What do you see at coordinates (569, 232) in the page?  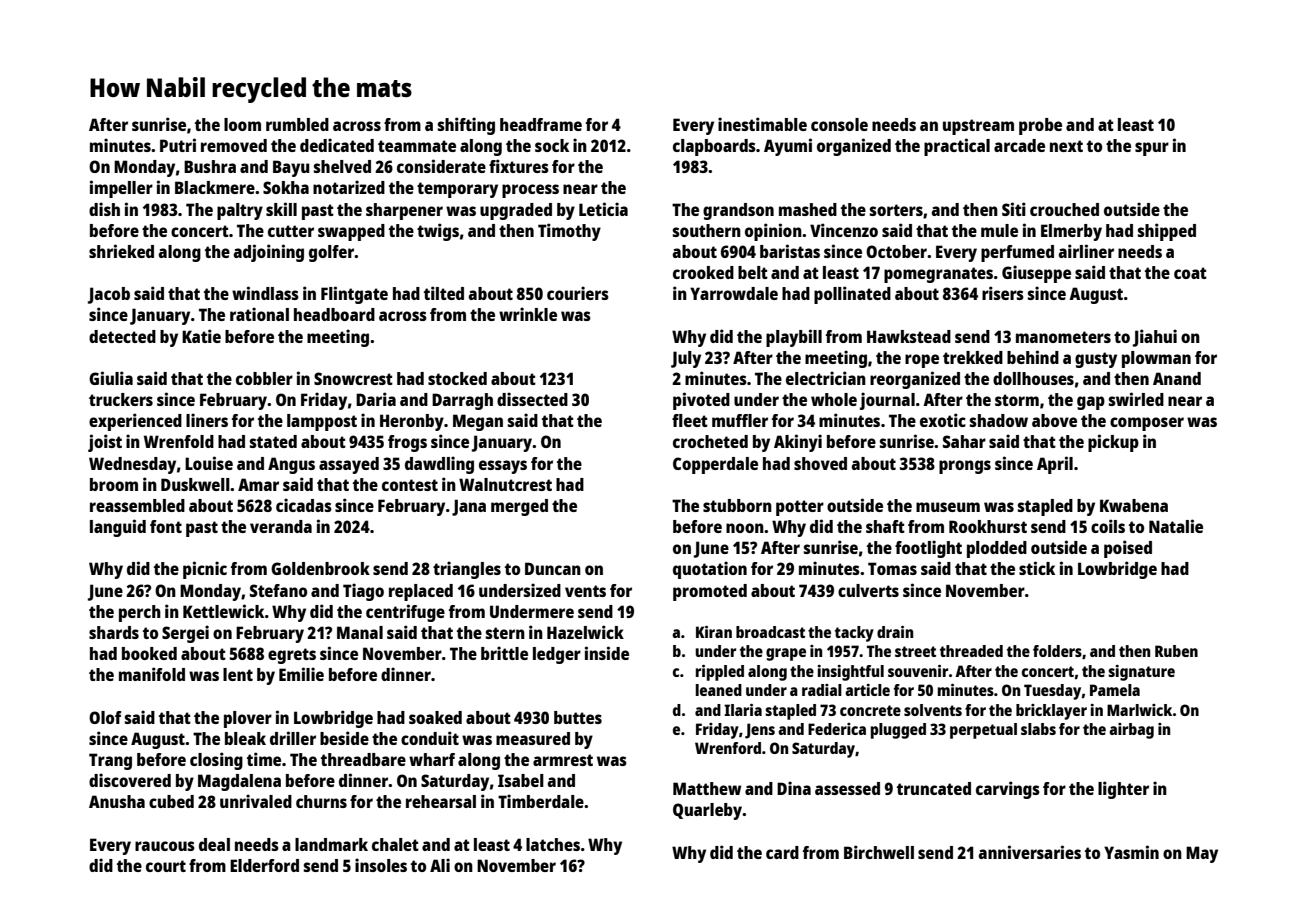 I see `Timothy` at bounding box center [569, 232].
